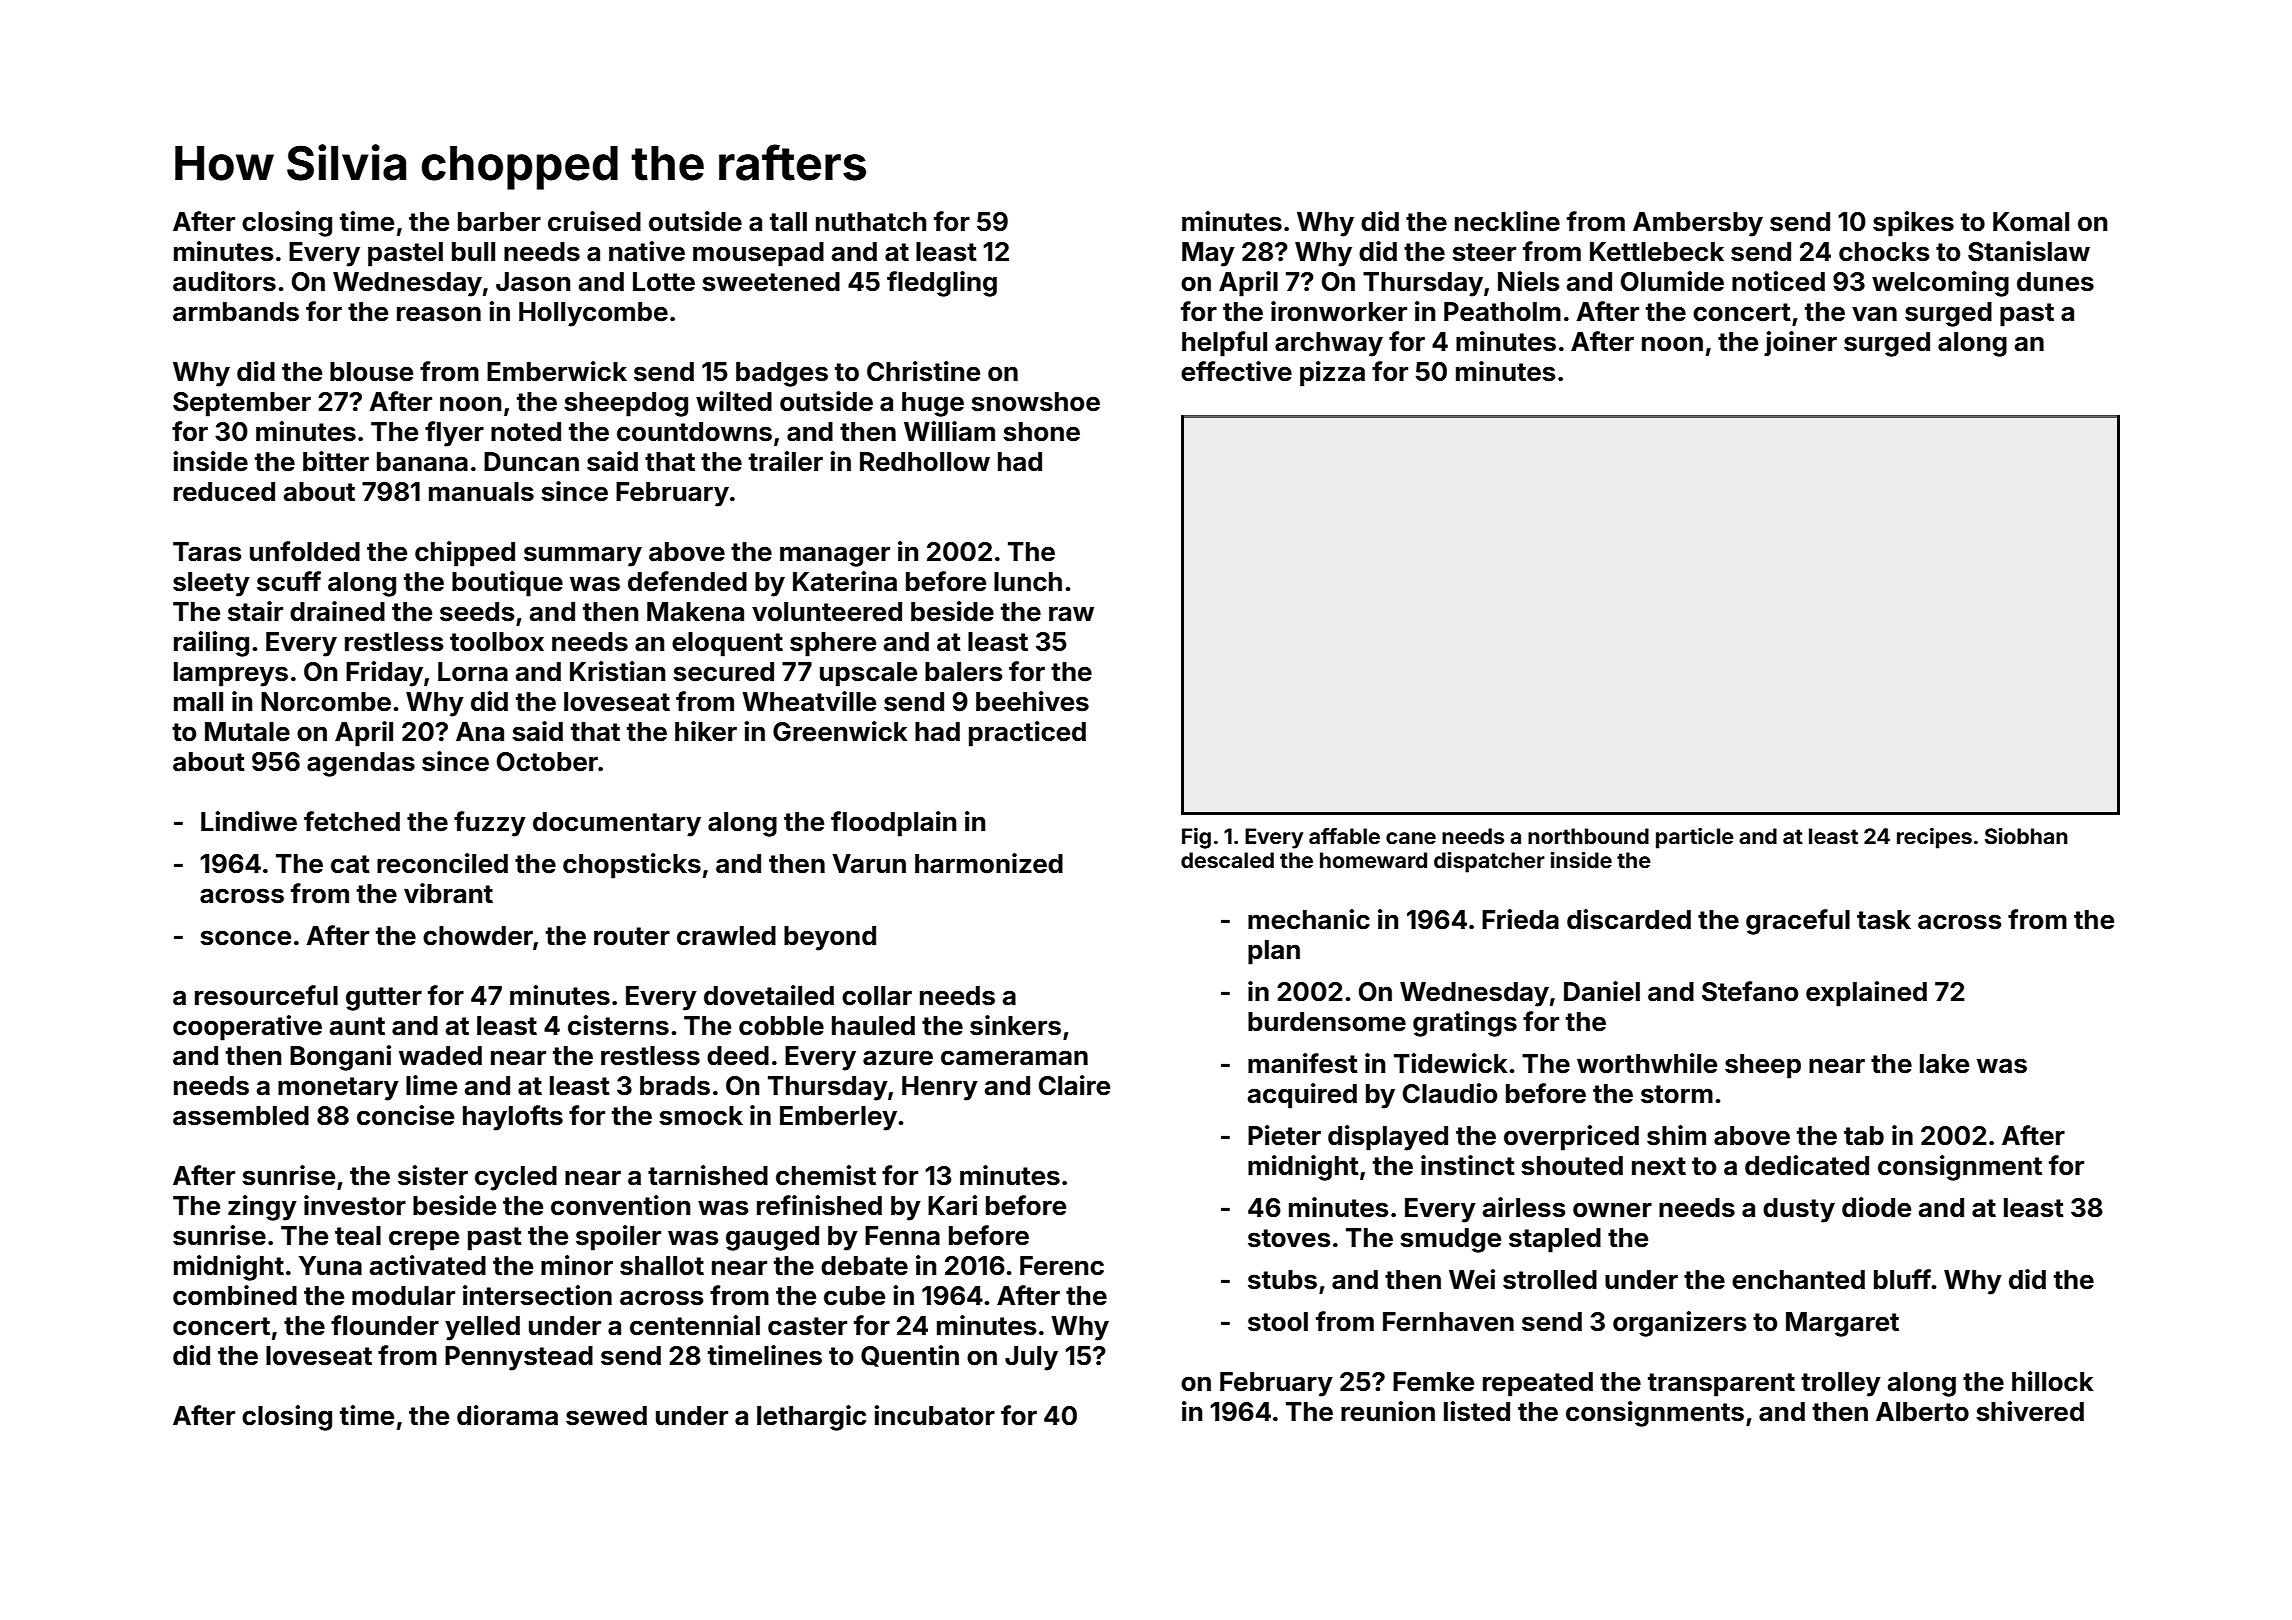 The width and height of the screenshot is (2292, 1620). Describe the element at coordinates (236, 312) in the screenshot. I see `armbands` at that location.
